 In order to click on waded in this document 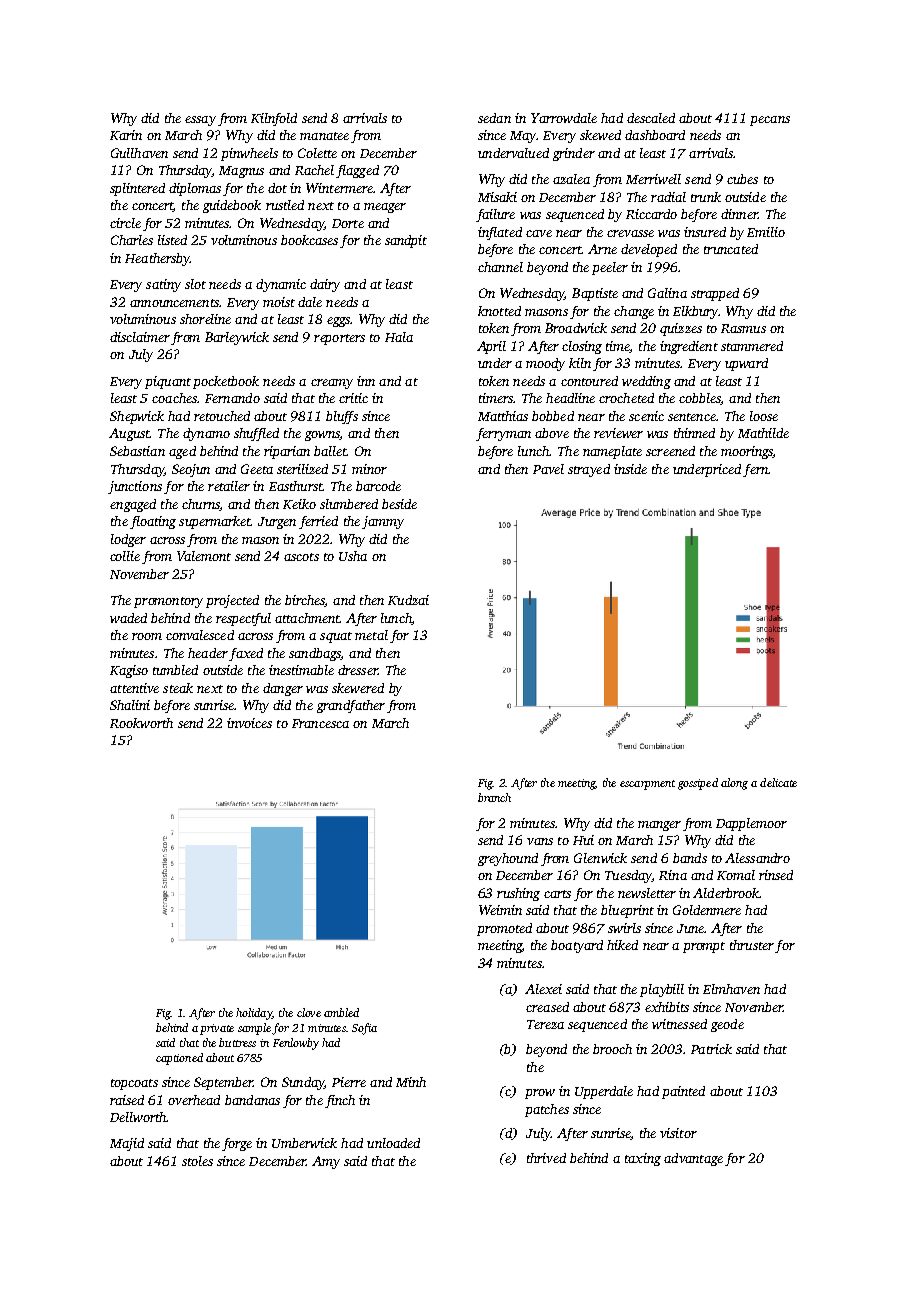, I will do `click(128, 618)`.
